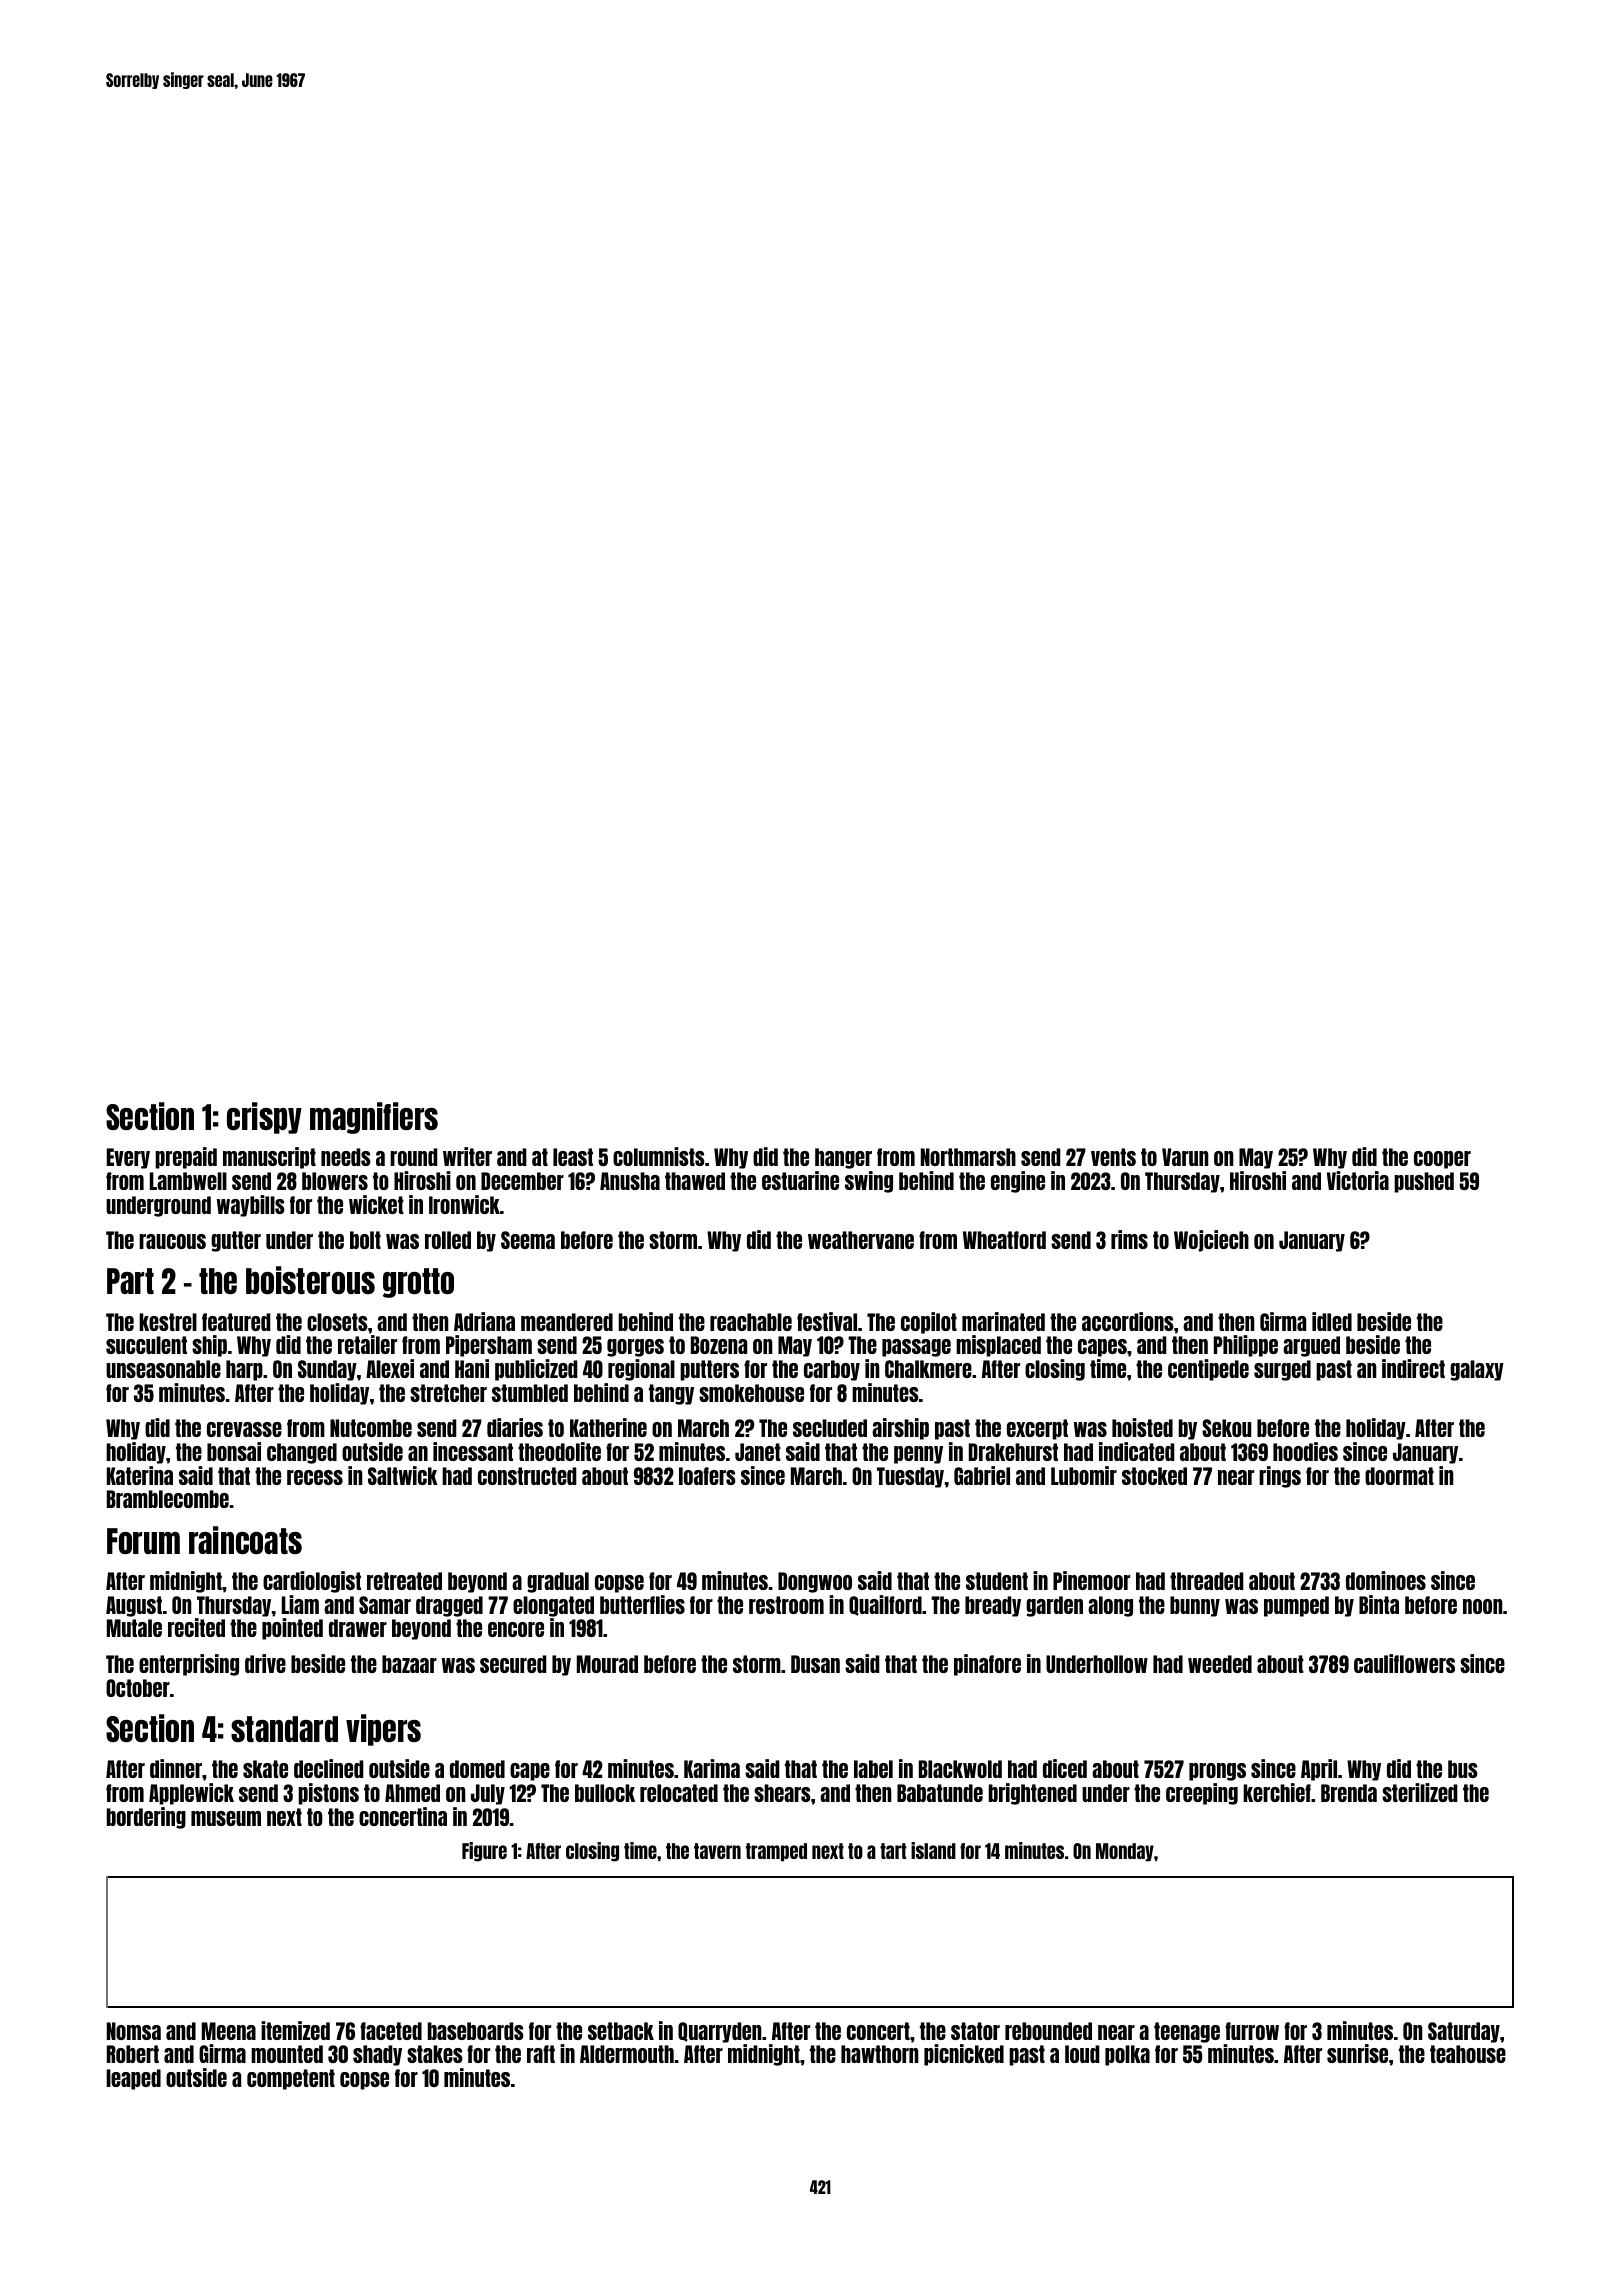  What do you see at coordinates (295, 2030) in the screenshot?
I see `itemized` at bounding box center [295, 2030].
